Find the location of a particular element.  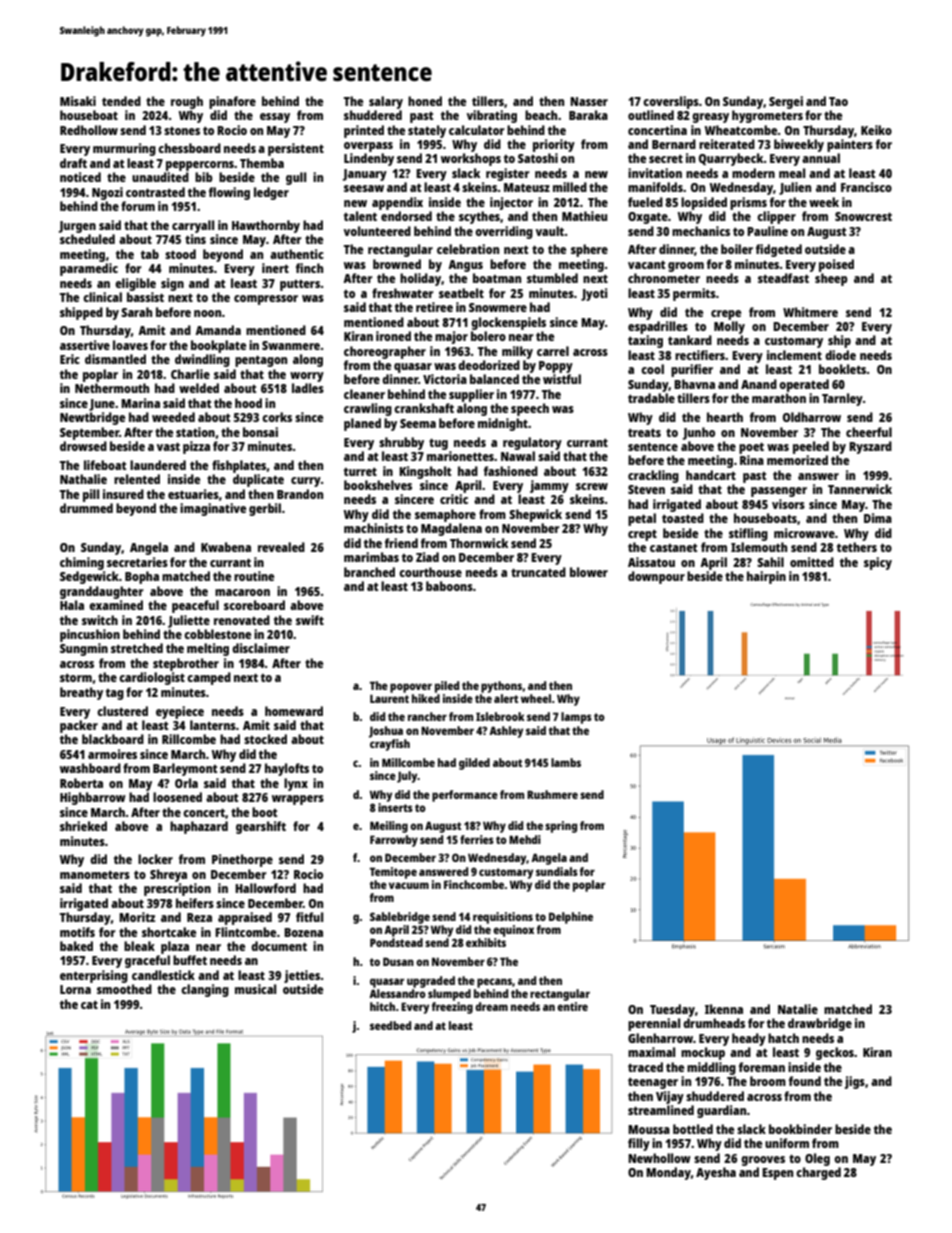

lamps is located at coordinates (576, 718).
